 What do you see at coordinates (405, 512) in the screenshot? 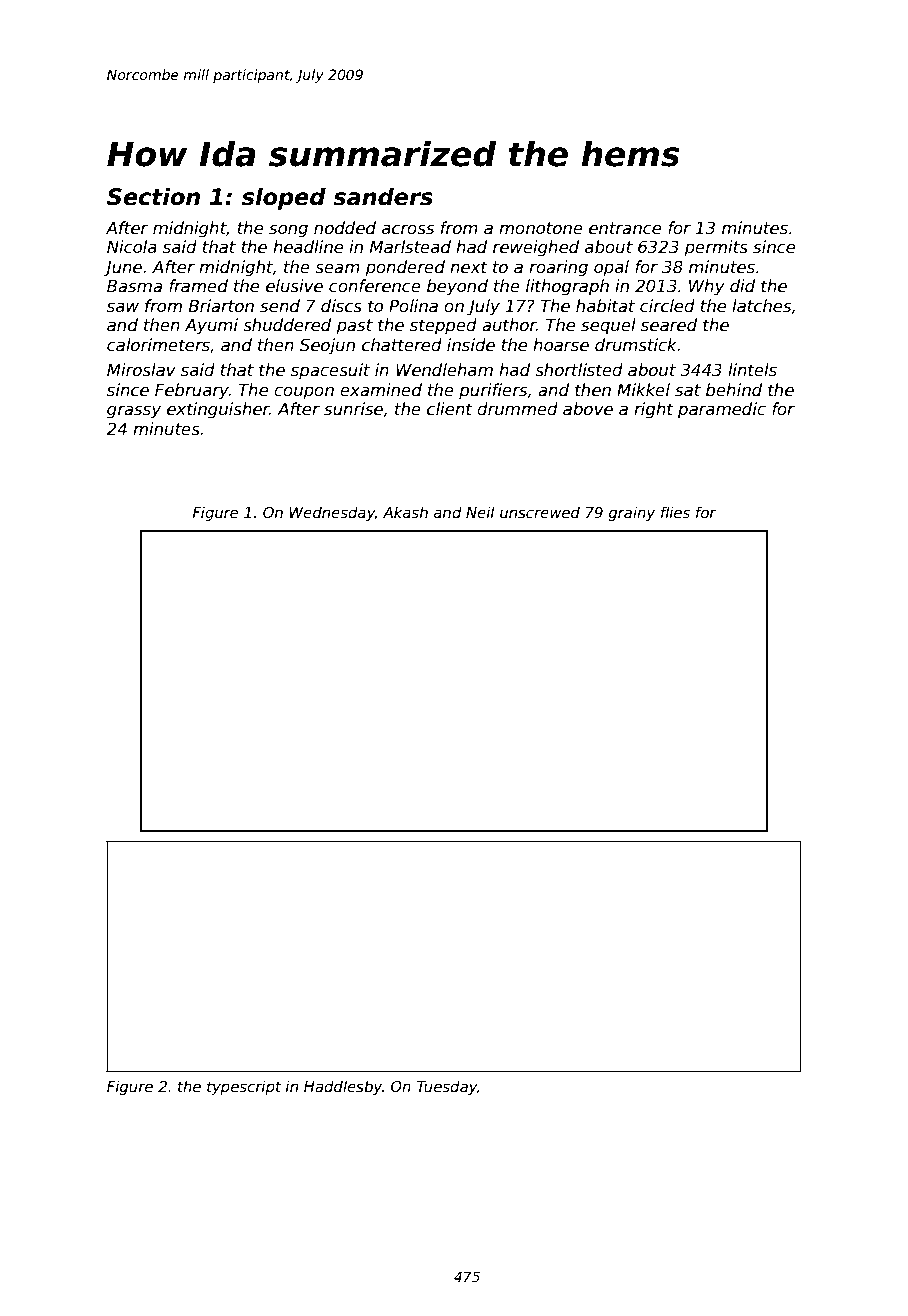
I see `Akash` at bounding box center [405, 512].
